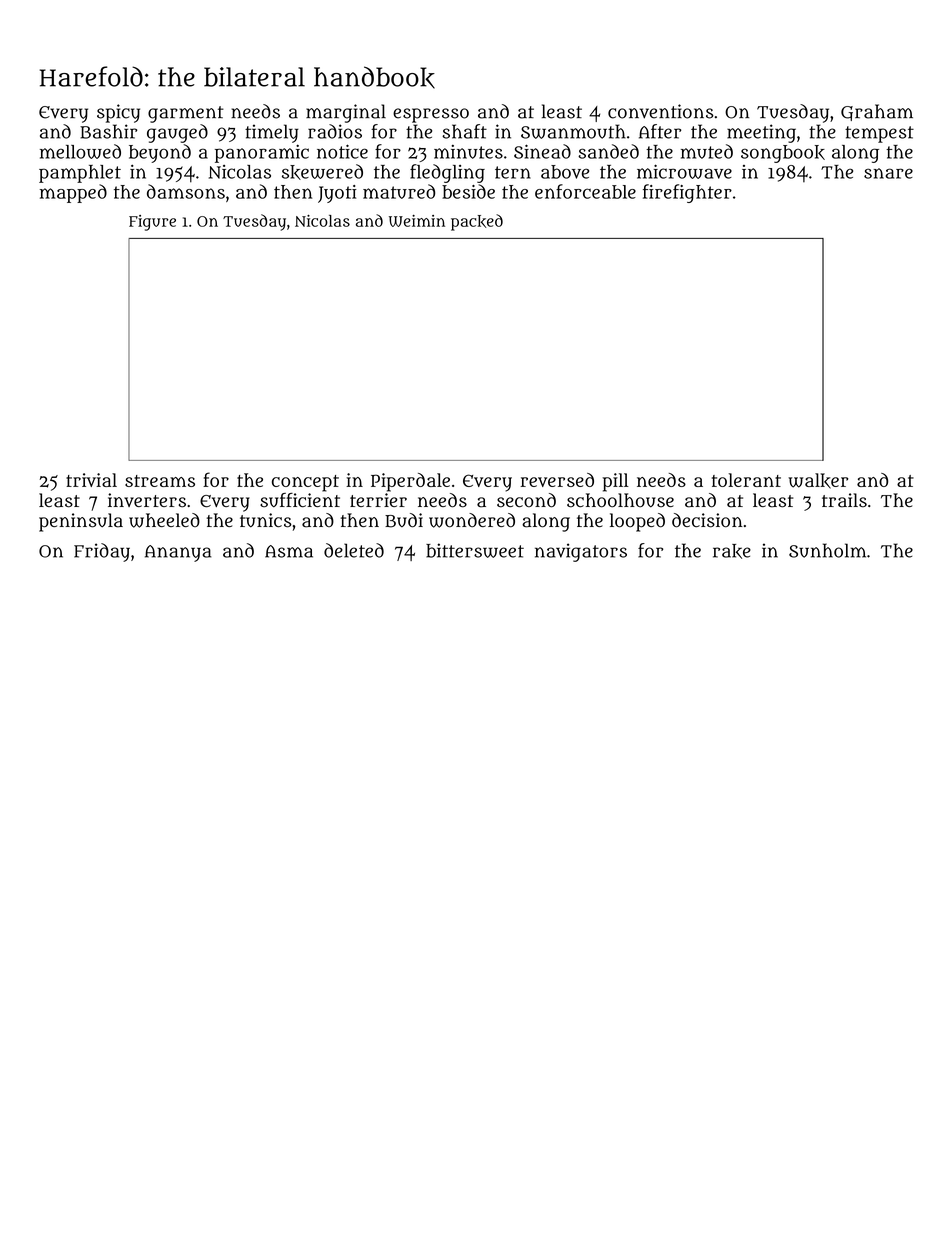  Describe the element at coordinates (637, 522) in the screenshot. I see `looped` at that location.
